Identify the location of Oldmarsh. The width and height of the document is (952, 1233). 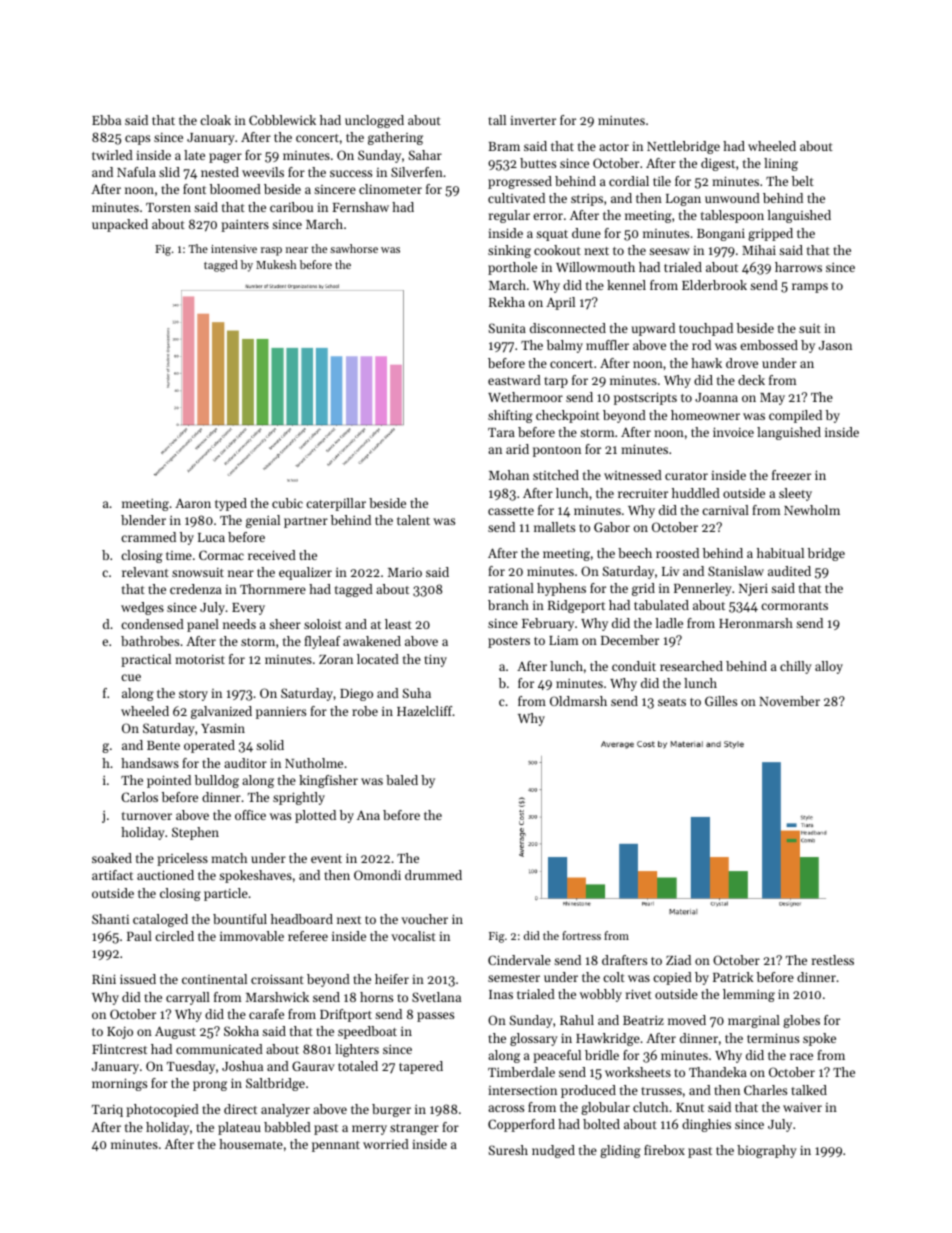
(578, 701).
